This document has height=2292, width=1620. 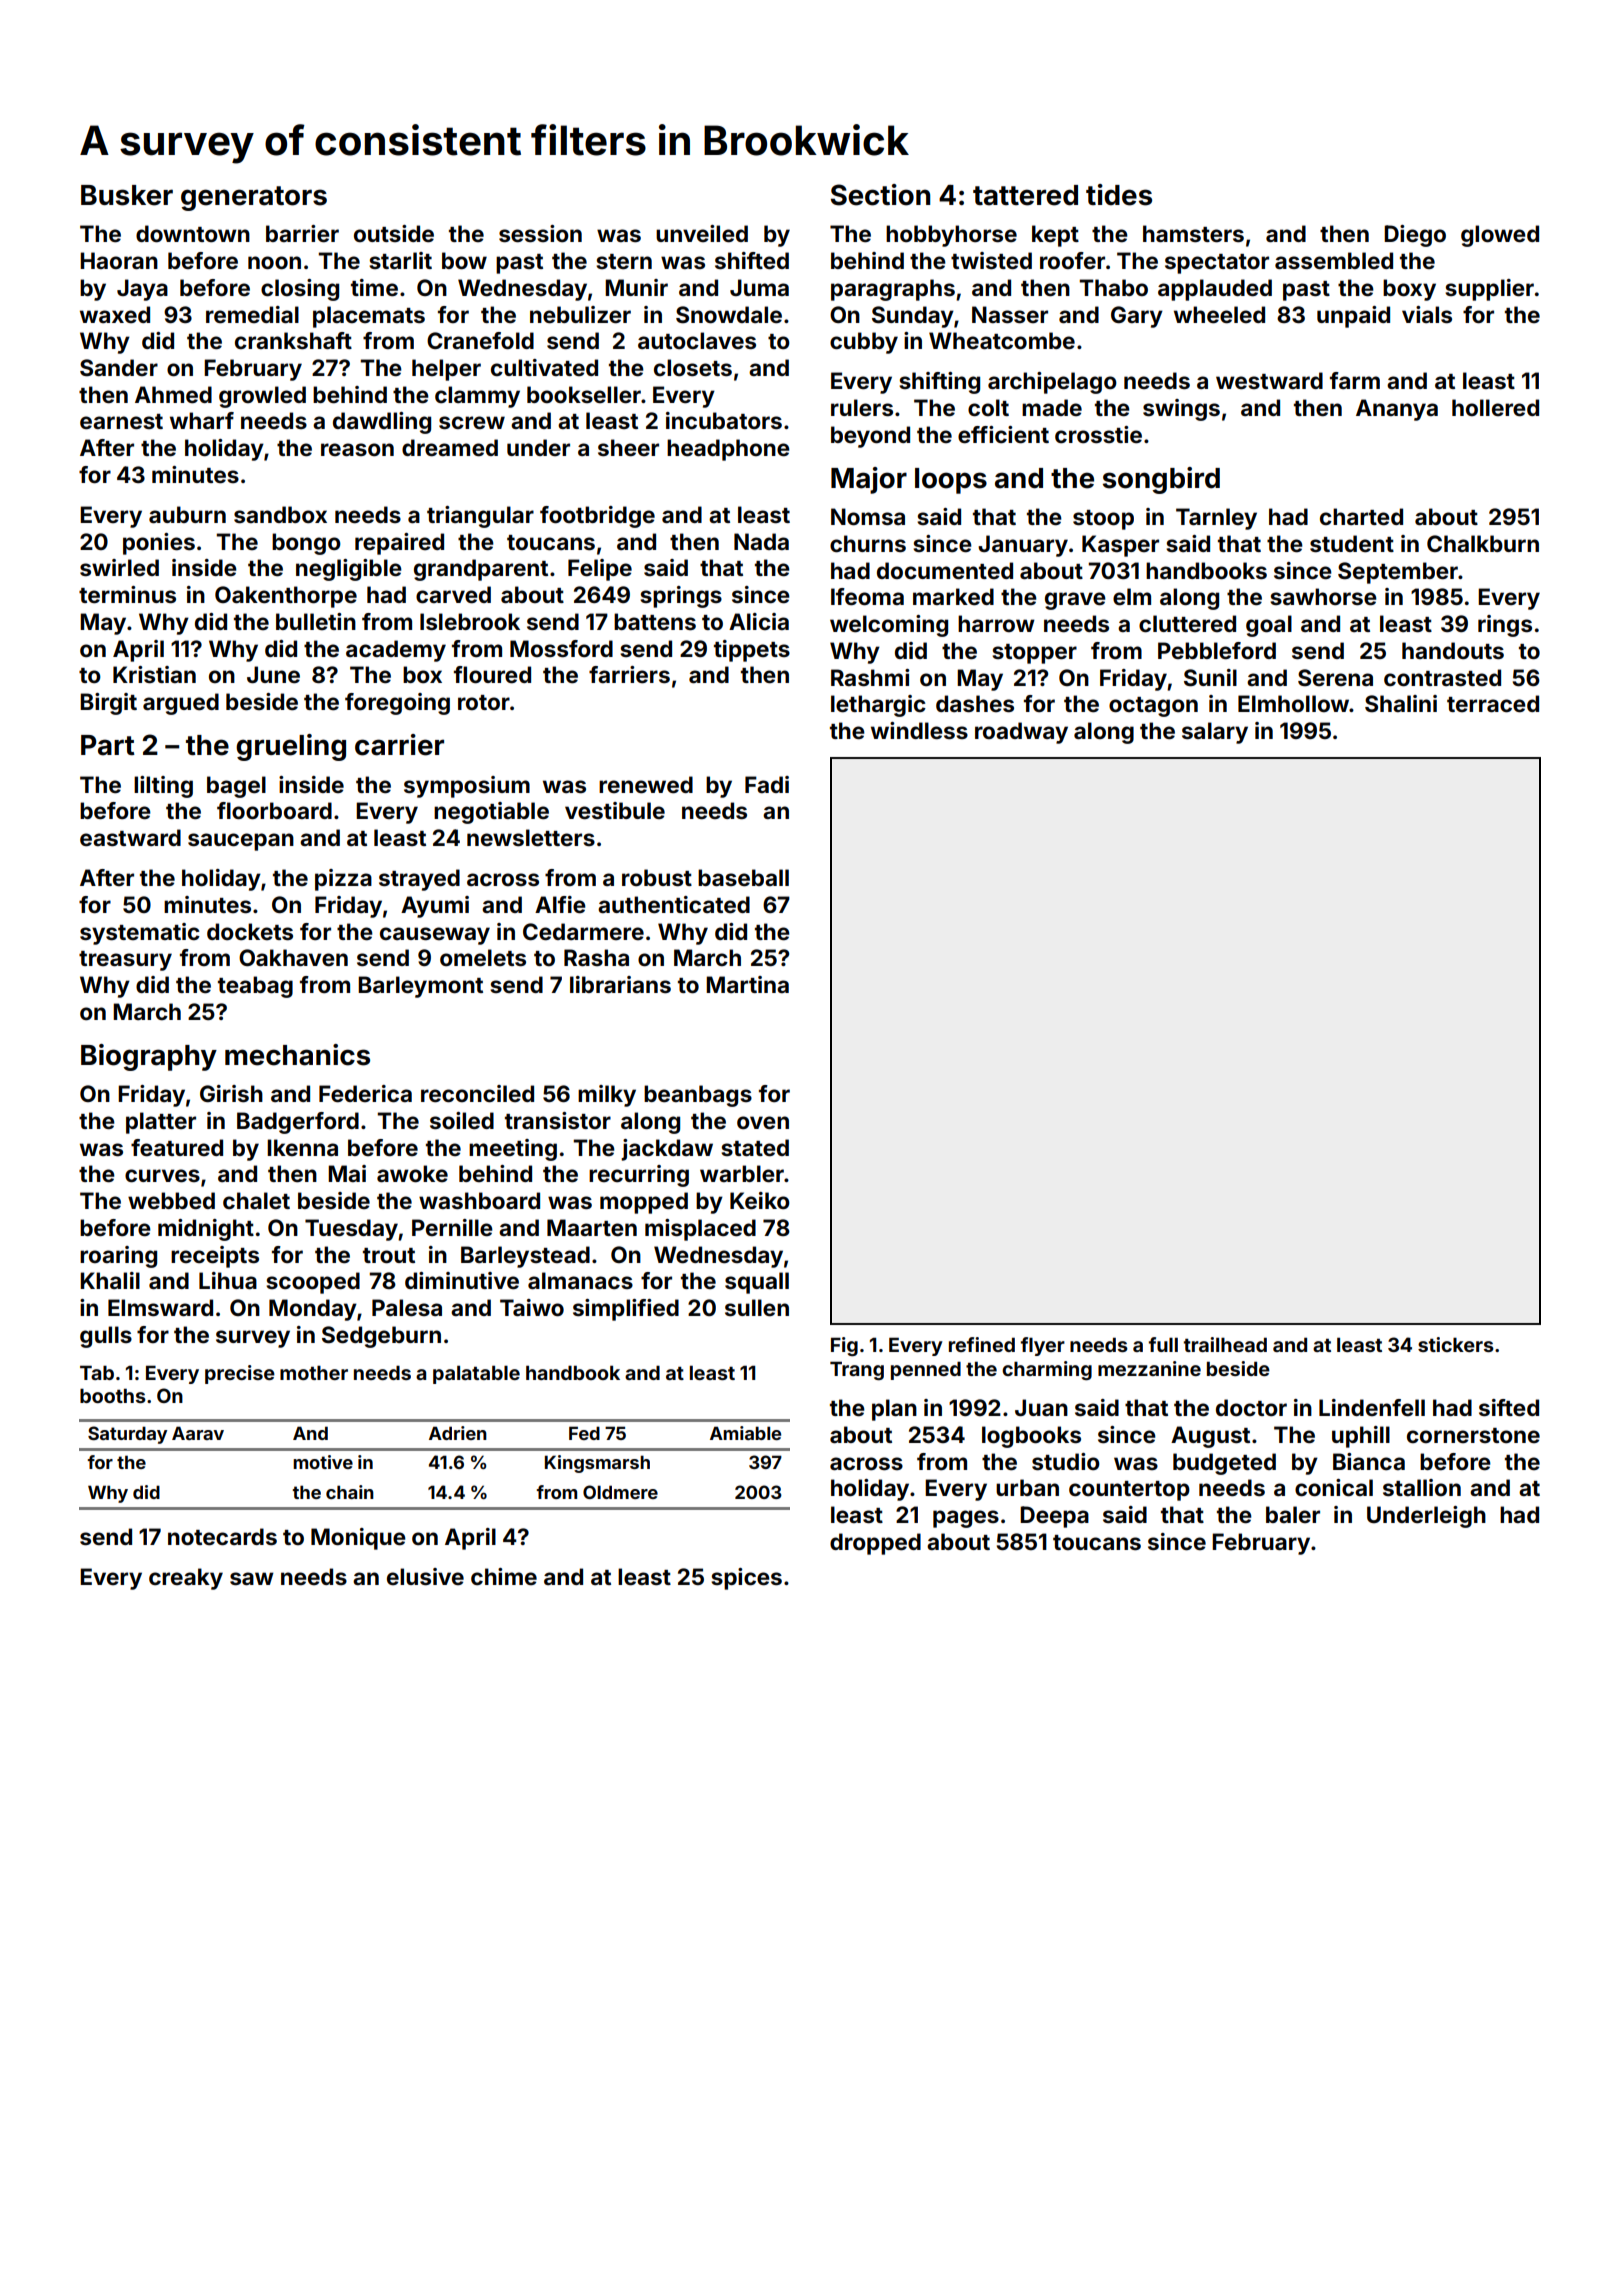 What do you see at coordinates (728, 450) in the document?
I see `headphone` at bounding box center [728, 450].
